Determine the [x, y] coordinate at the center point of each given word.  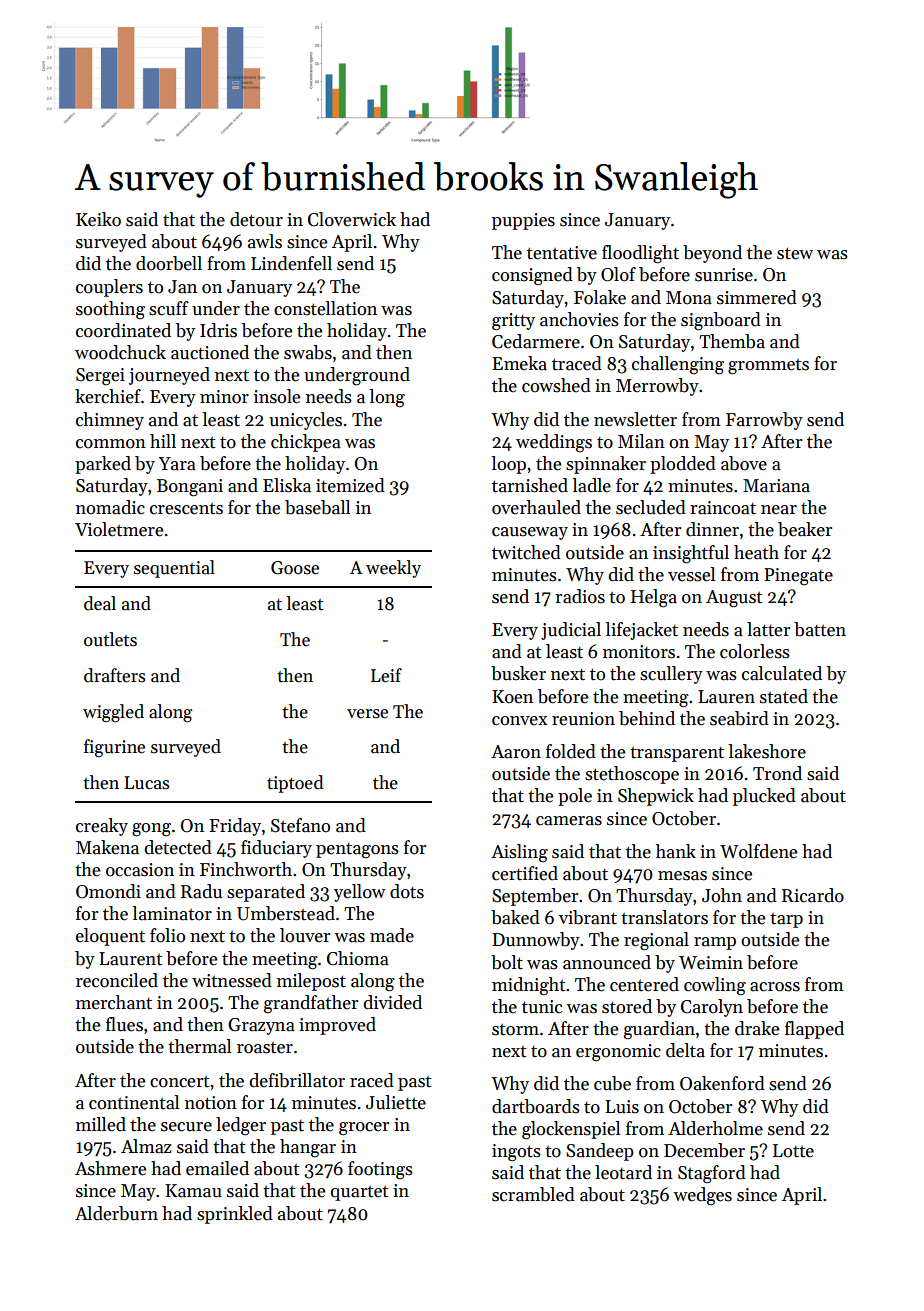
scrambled [533, 1194]
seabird [739, 718]
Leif [386, 675]
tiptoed [295, 784]
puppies [523, 221]
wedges [702, 1196]
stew [795, 253]
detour [256, 219]
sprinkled [235, 1215]
